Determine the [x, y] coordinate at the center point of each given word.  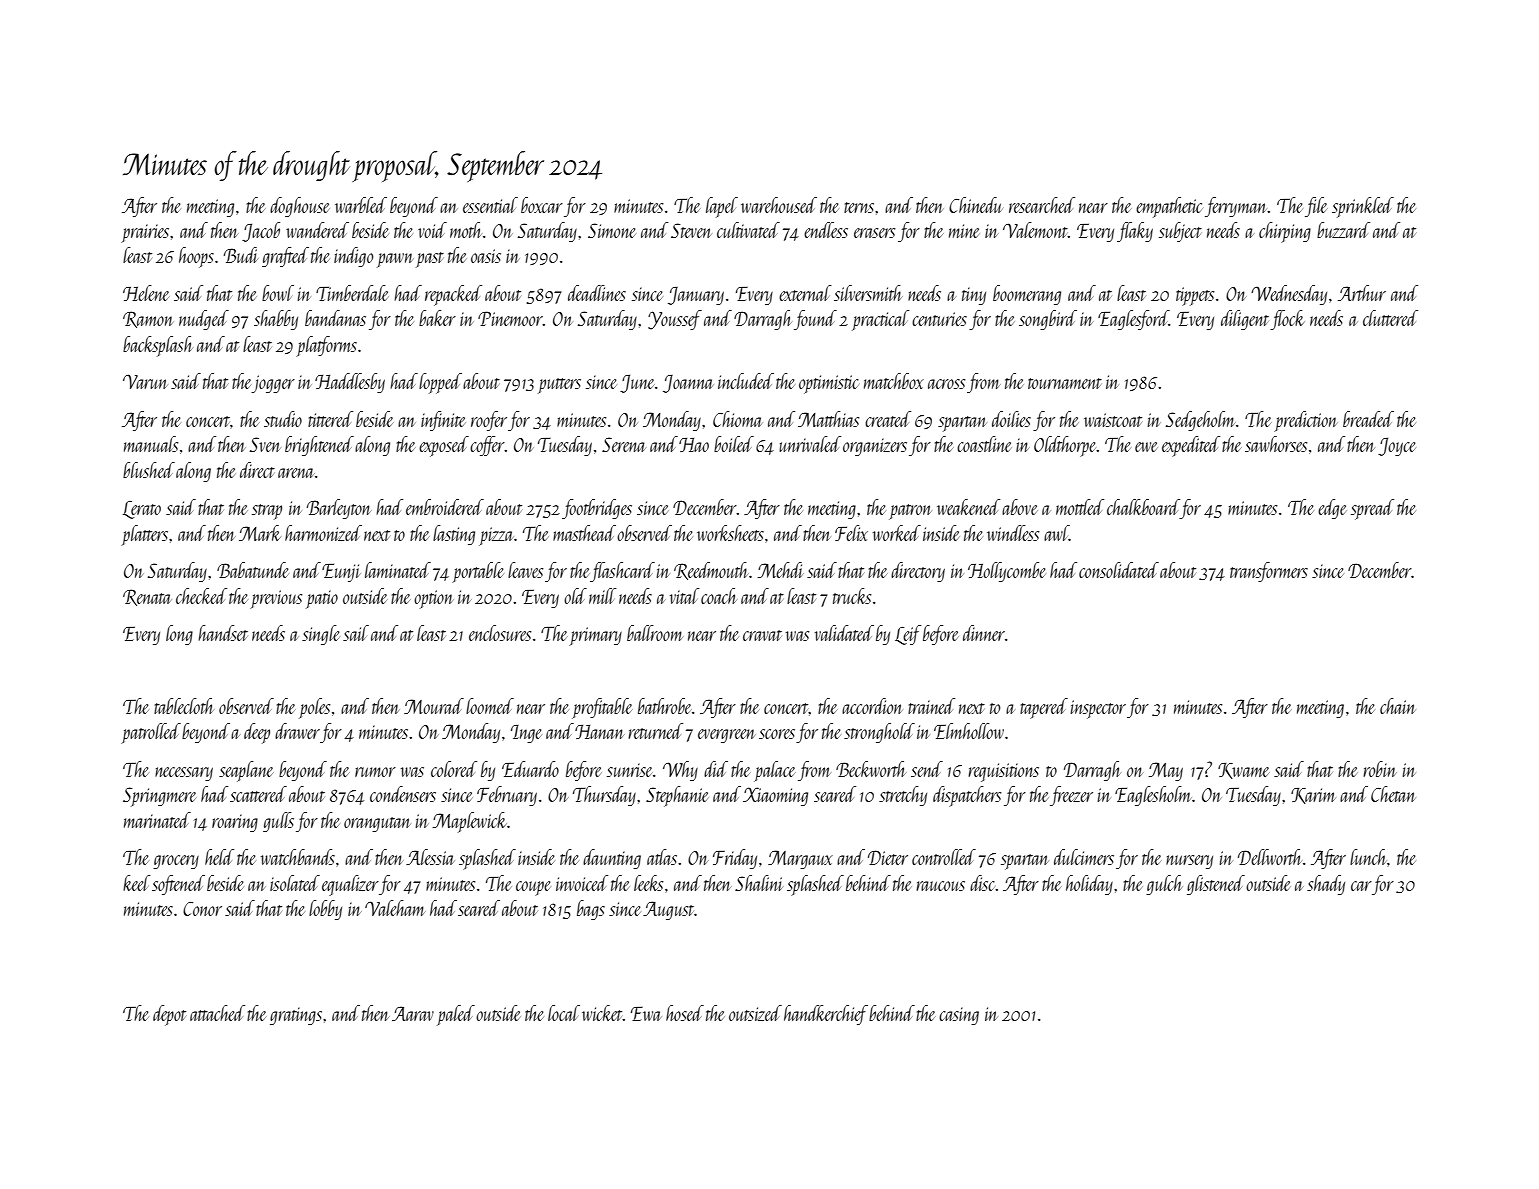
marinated [157, 820]
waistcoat [1113, 420]
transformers [1269, 572]
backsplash [158, 346]
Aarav [413, 1013]
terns [859, 207]
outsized [755, 1013]
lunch [1369, 858]
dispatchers [967, 796]
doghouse [300, 207]
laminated [398, 570]
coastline [984, 444]
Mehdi [781, 570]
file [1316, 207]
